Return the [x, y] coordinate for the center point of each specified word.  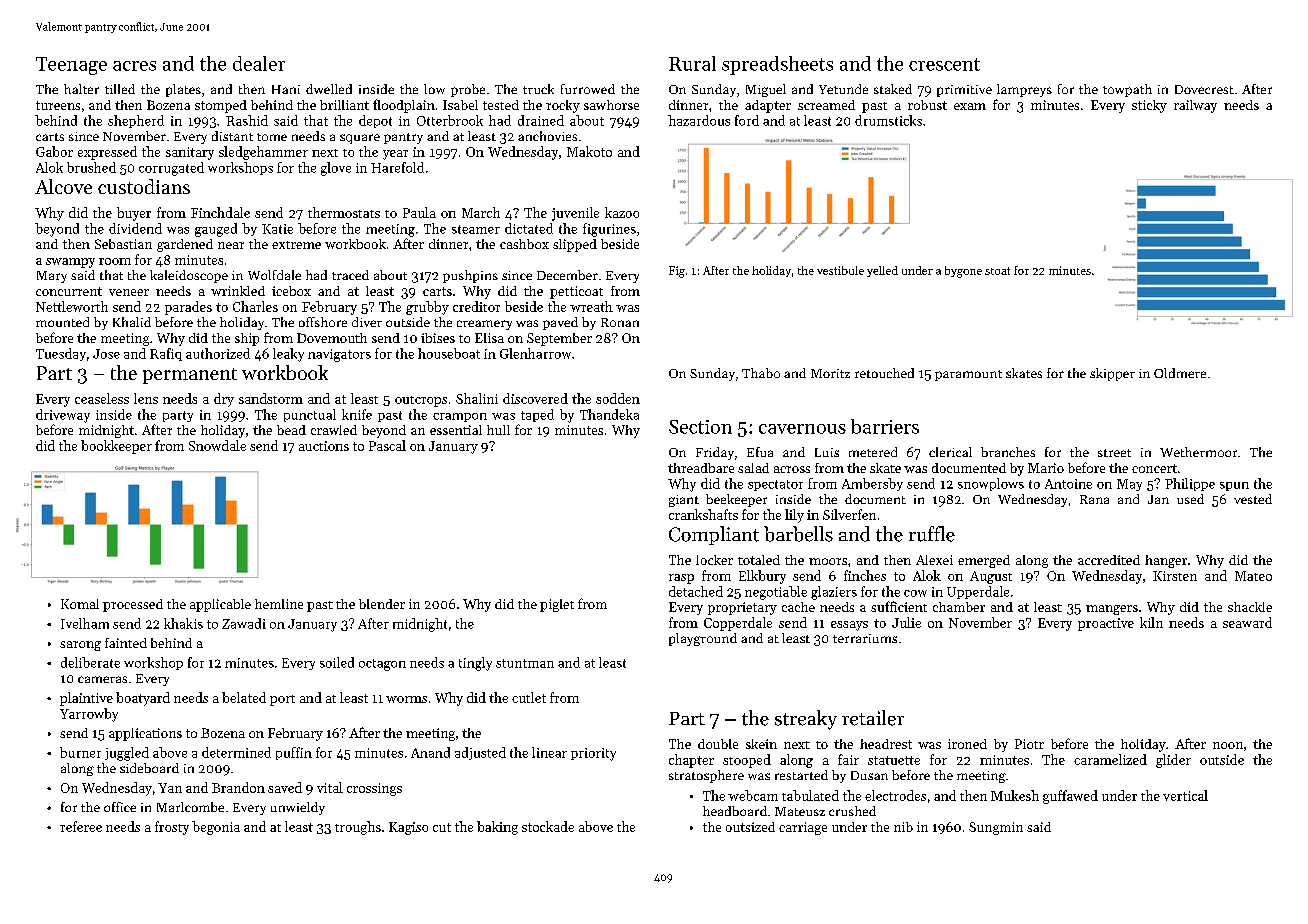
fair [848, 759]
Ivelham [85, 623]
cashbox [524, 244]
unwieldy [298, 808]
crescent [944, 64]
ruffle [932, 534]
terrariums [865, 638]
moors [828, 561]
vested [1253, 499]
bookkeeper [116, 447]
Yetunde [843, 89]
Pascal [387, 445]
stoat [997, 271]
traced [350, 275]
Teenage [71, 66]
